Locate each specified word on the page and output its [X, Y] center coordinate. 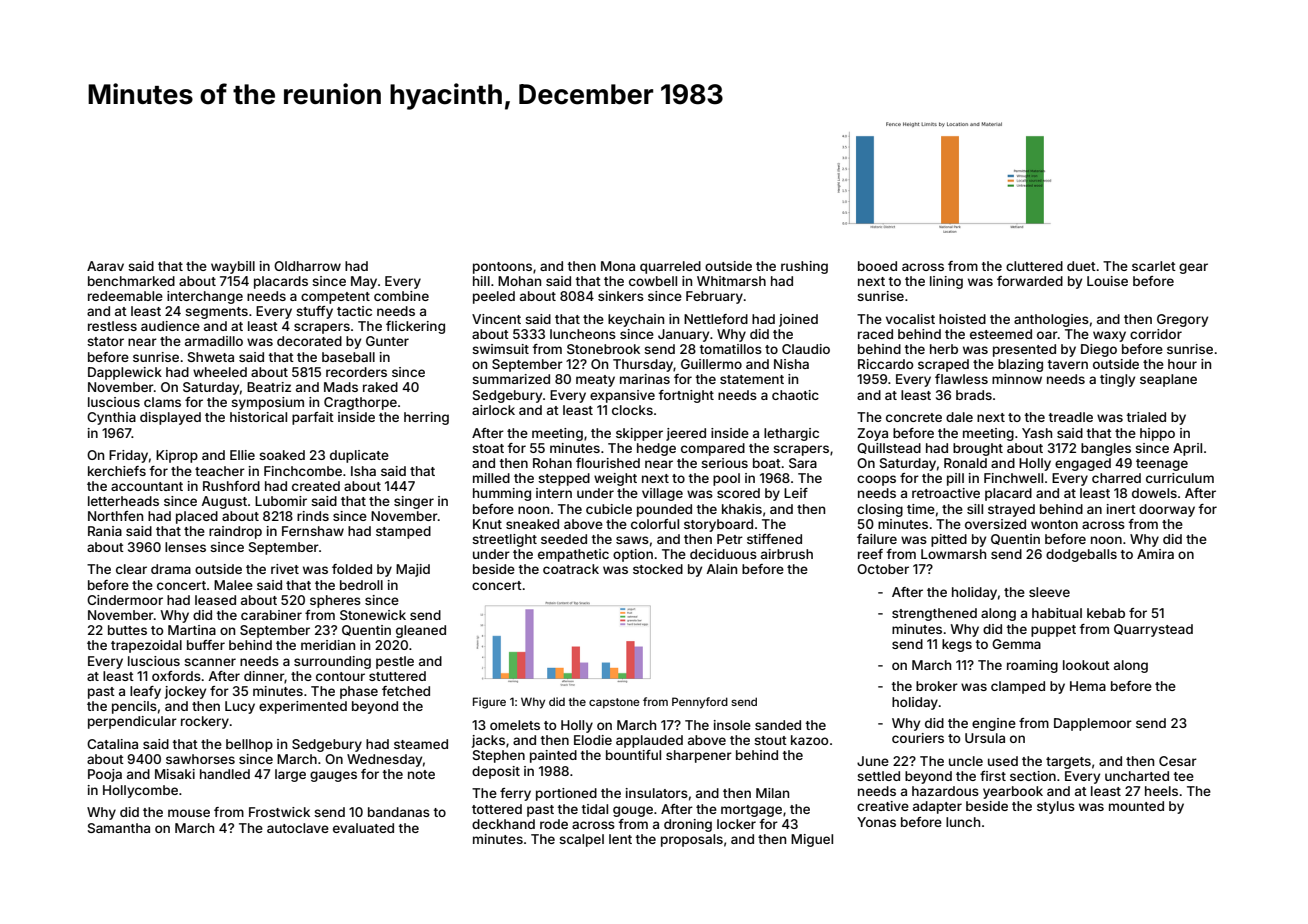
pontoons [502, 268]
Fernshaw [313, 531]
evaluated [363, 828]
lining [946, 282]
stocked [658, 569]
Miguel [812, 840]
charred [1116, 478]
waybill [233, 267]
